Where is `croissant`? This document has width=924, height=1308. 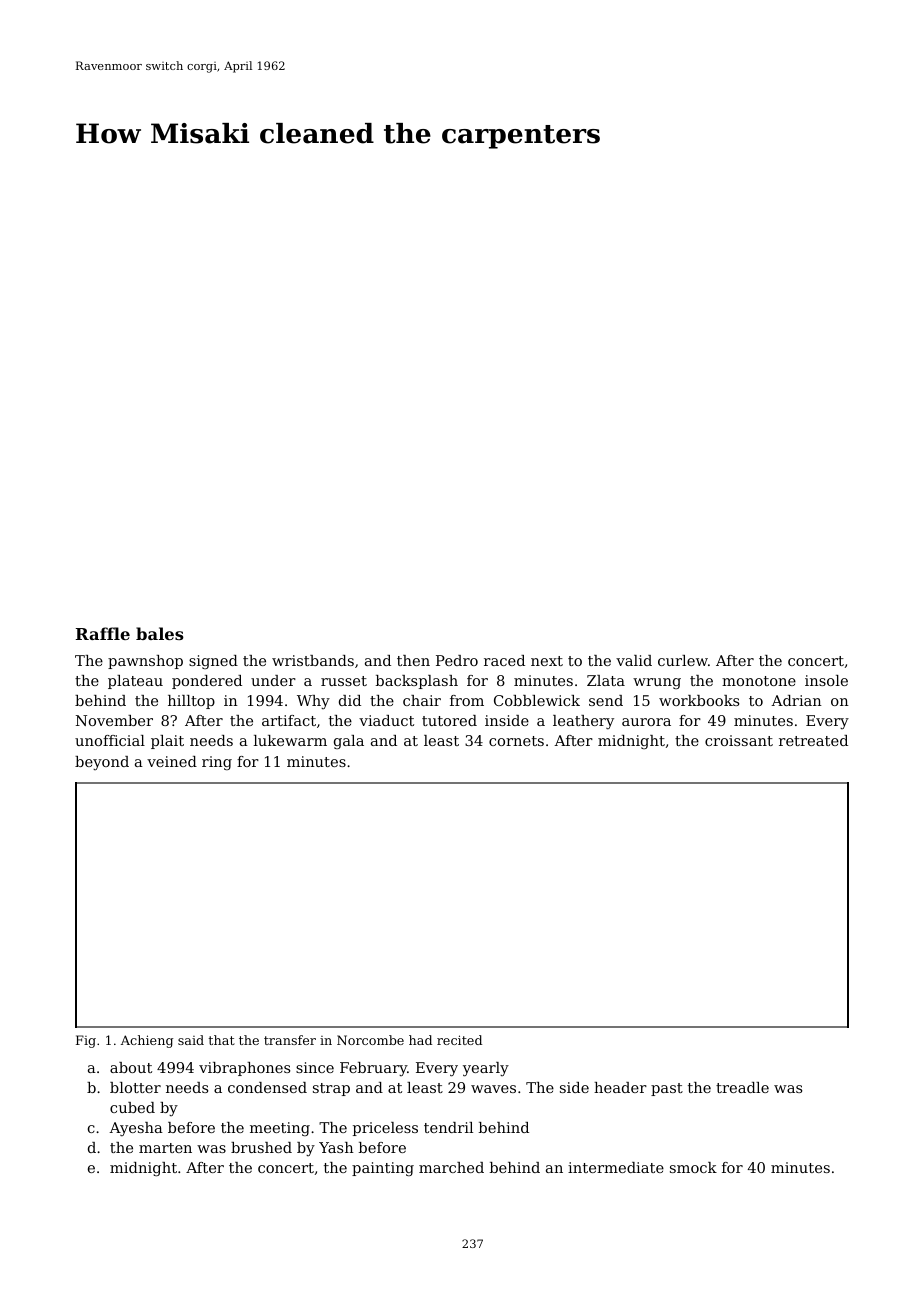
croissant is located at coordinates (739, 740).
